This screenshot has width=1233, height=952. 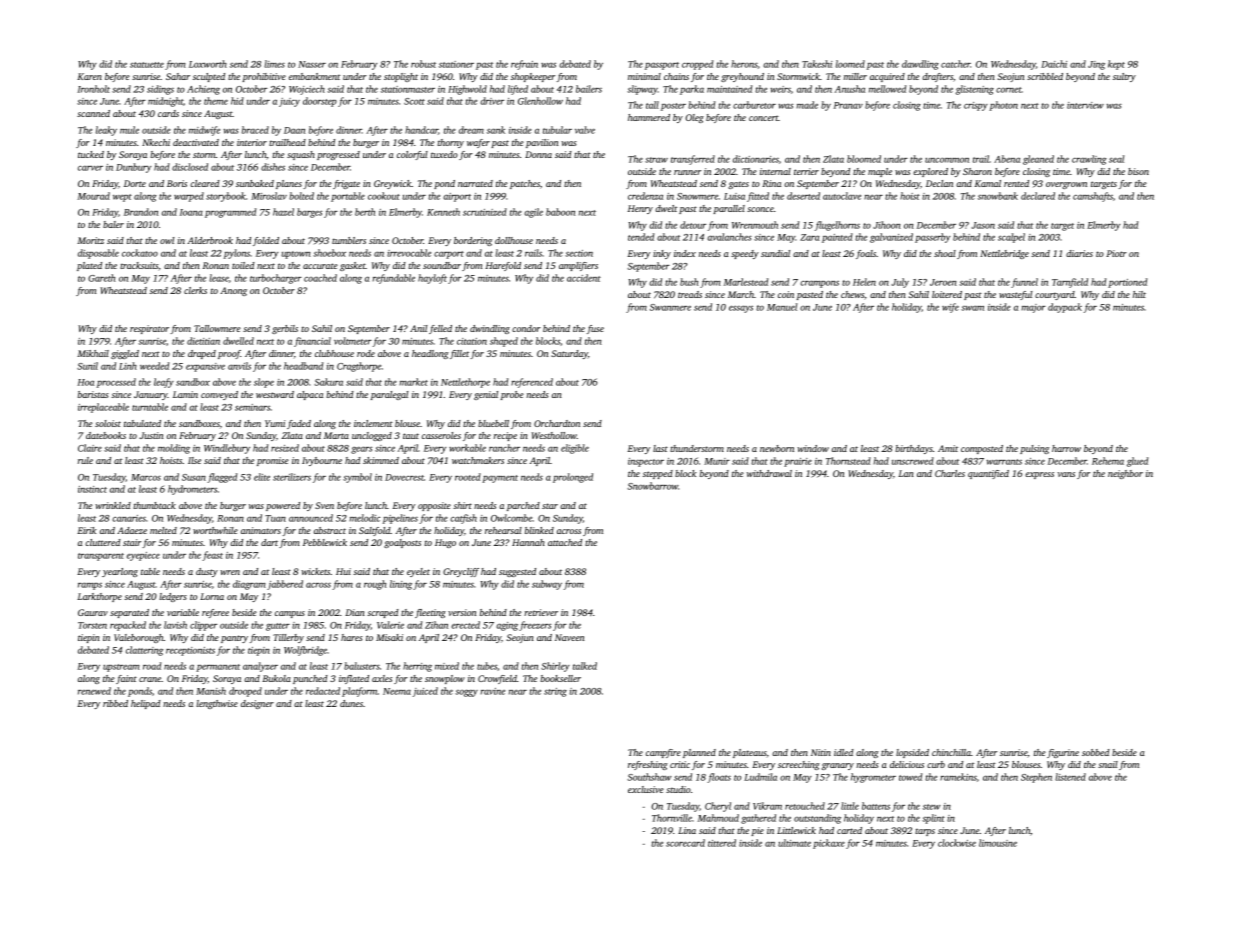 I want to click on helipad, so click(x=146, y=704).
